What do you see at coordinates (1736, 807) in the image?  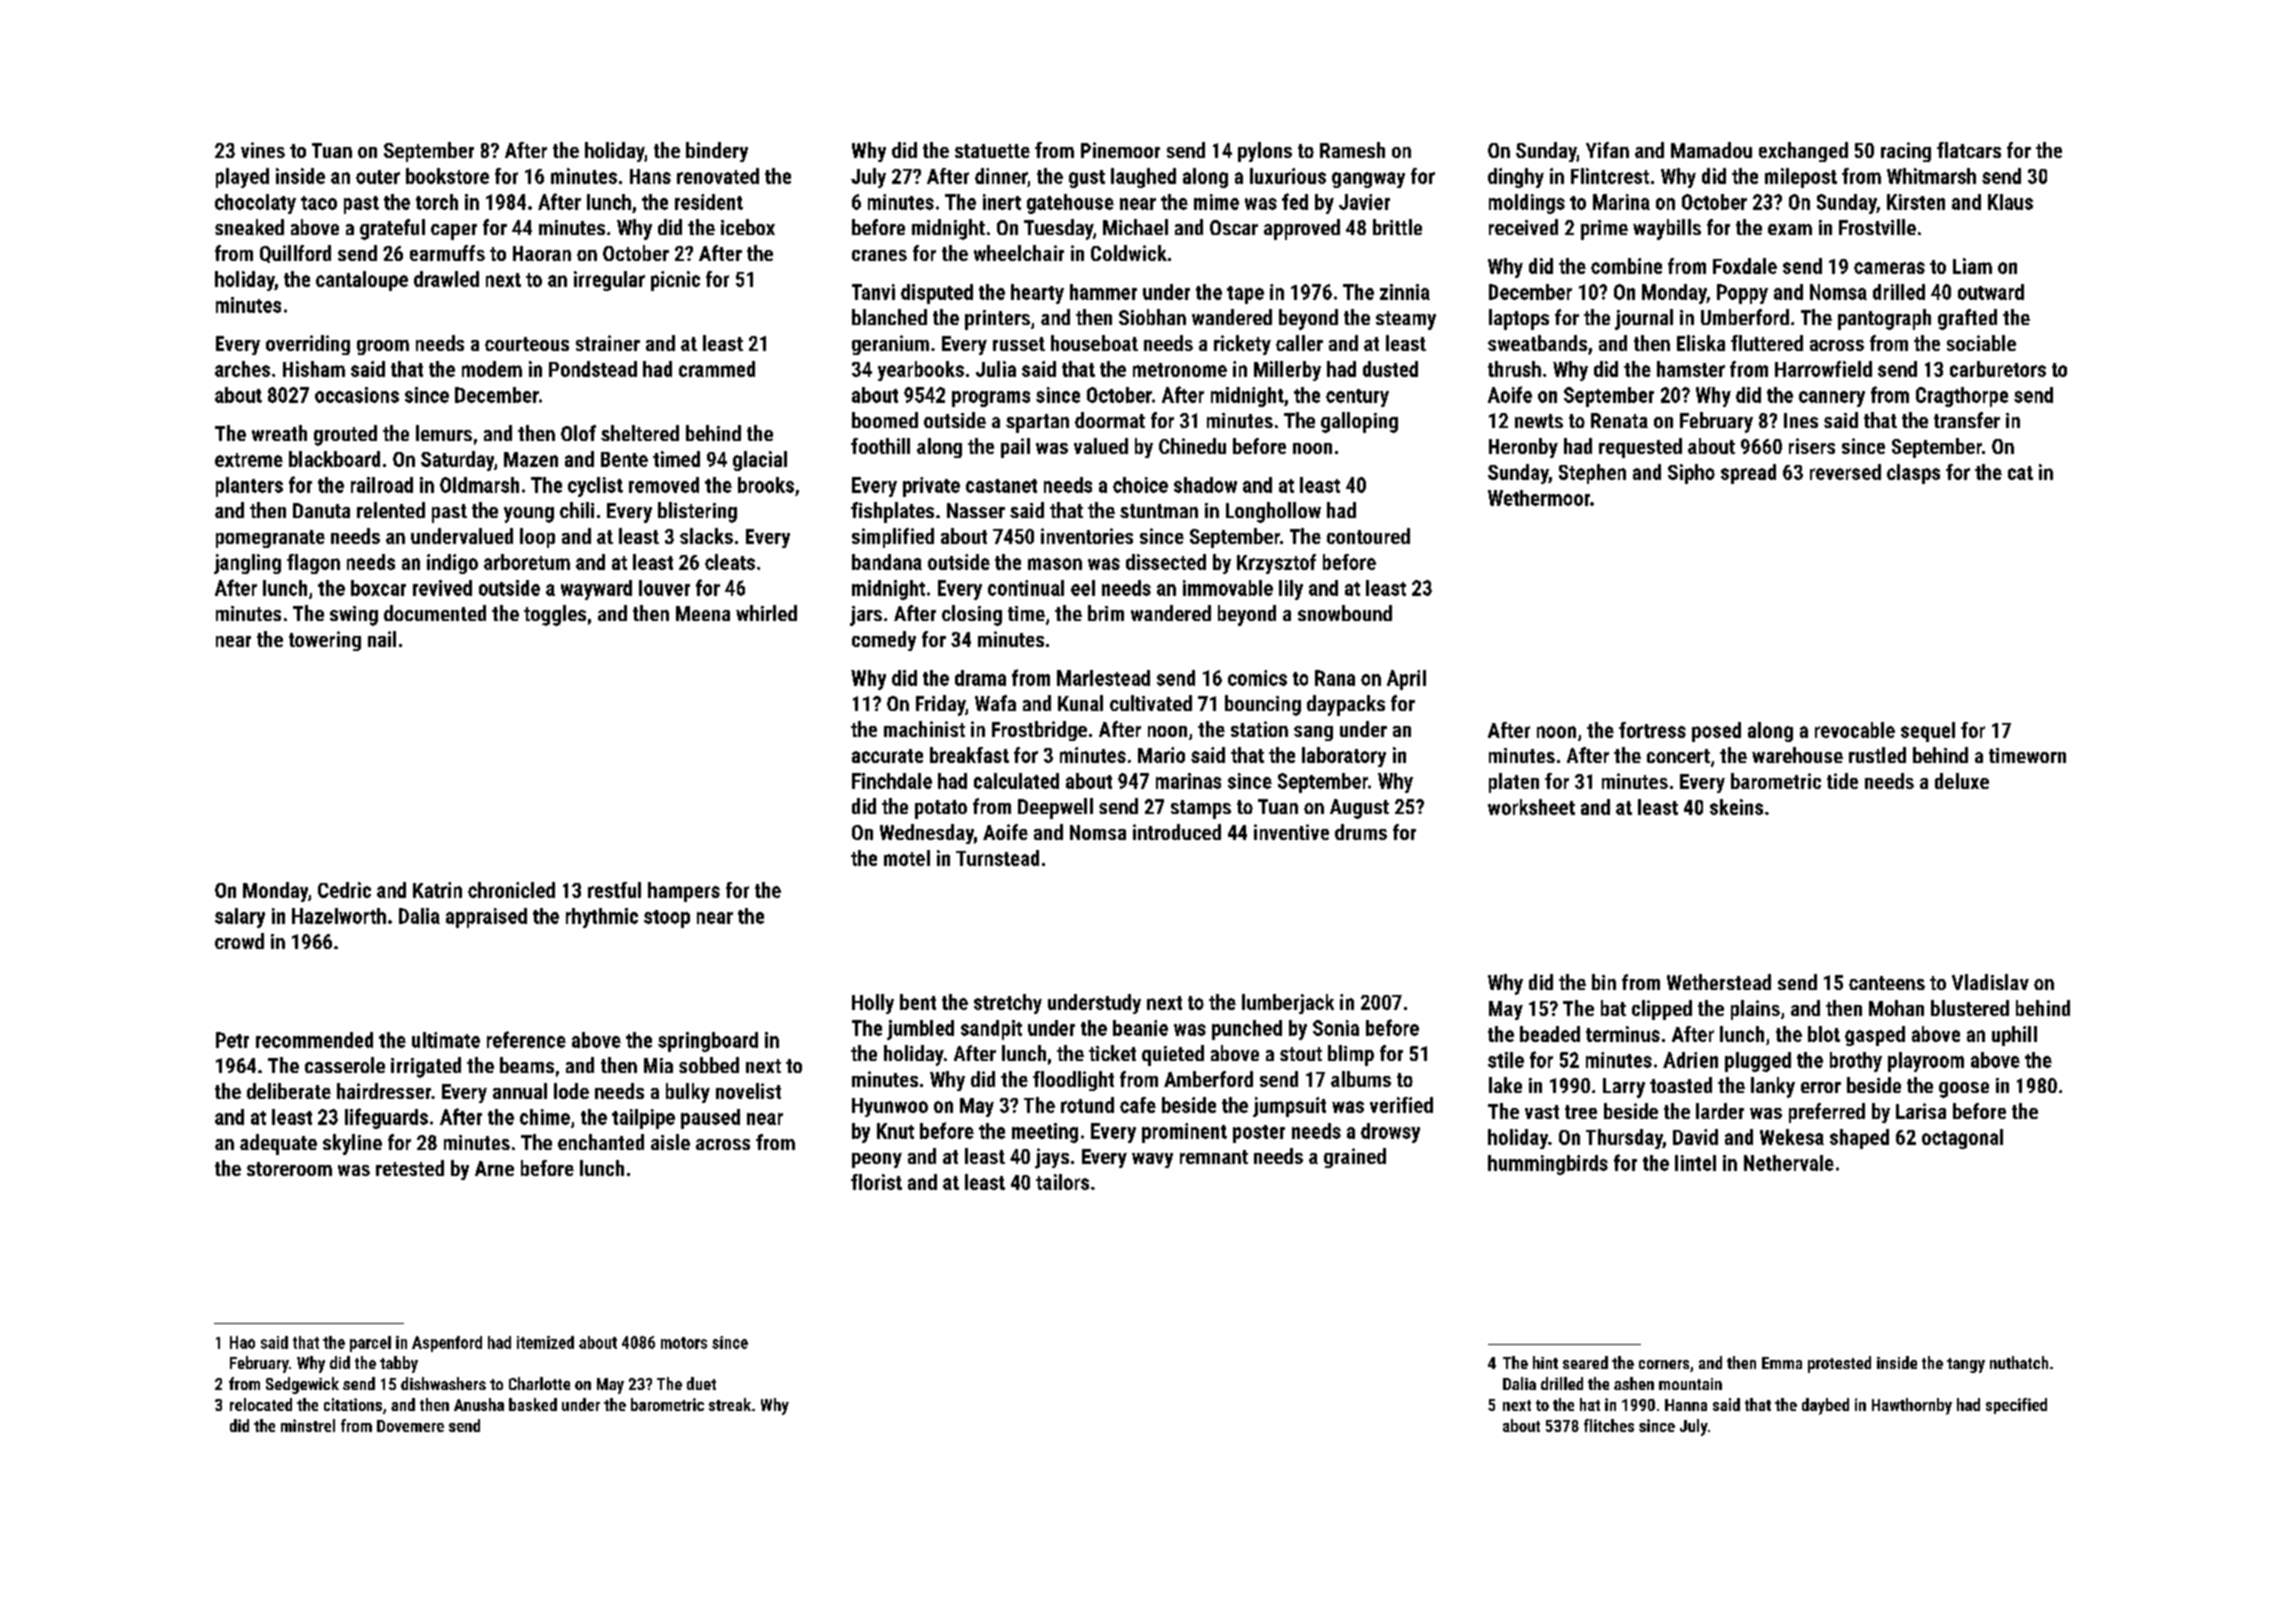 I see `skeins` at bounding box center [1736, 807].
